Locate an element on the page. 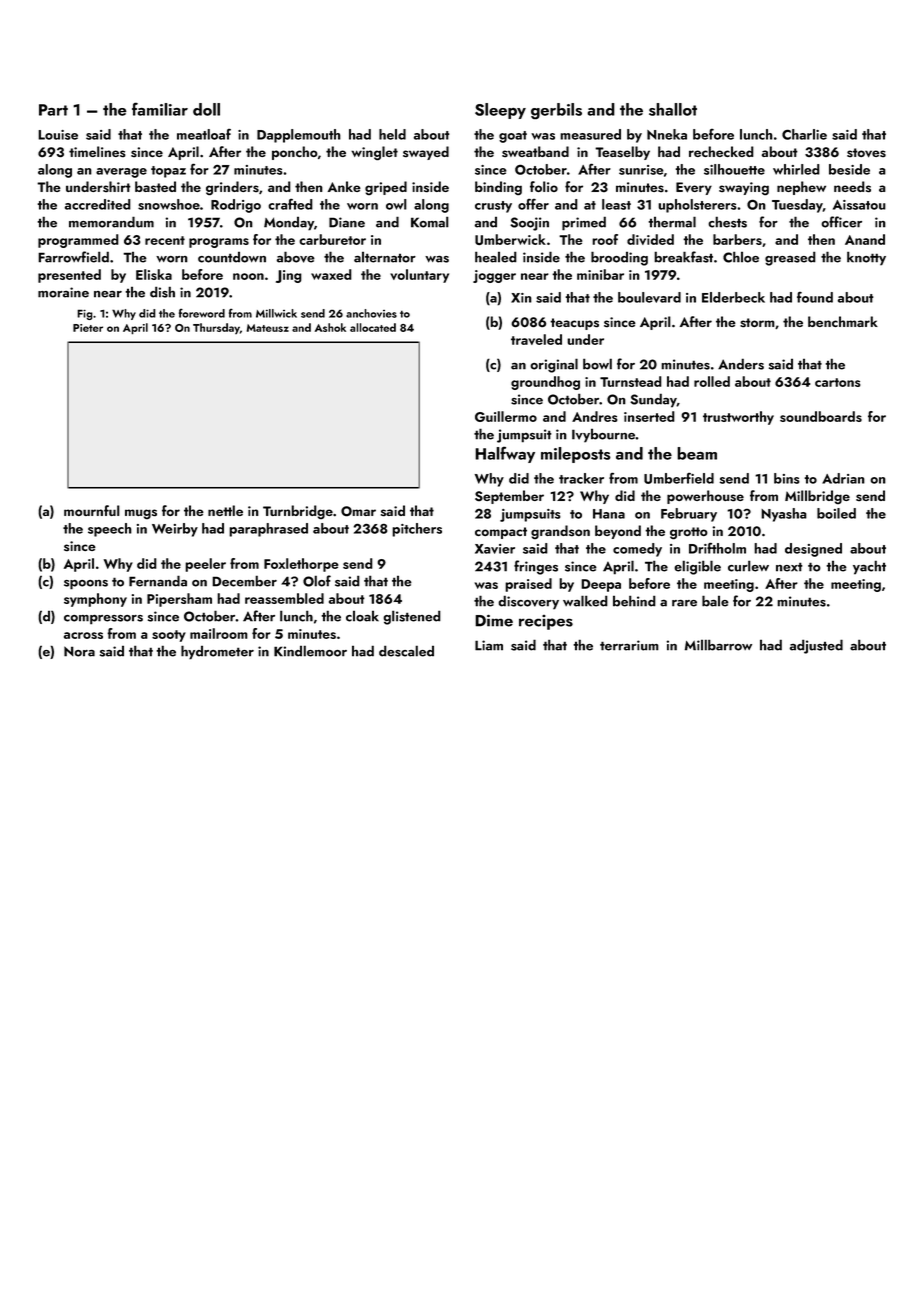  mournful is located at coordinates (92, 510).
